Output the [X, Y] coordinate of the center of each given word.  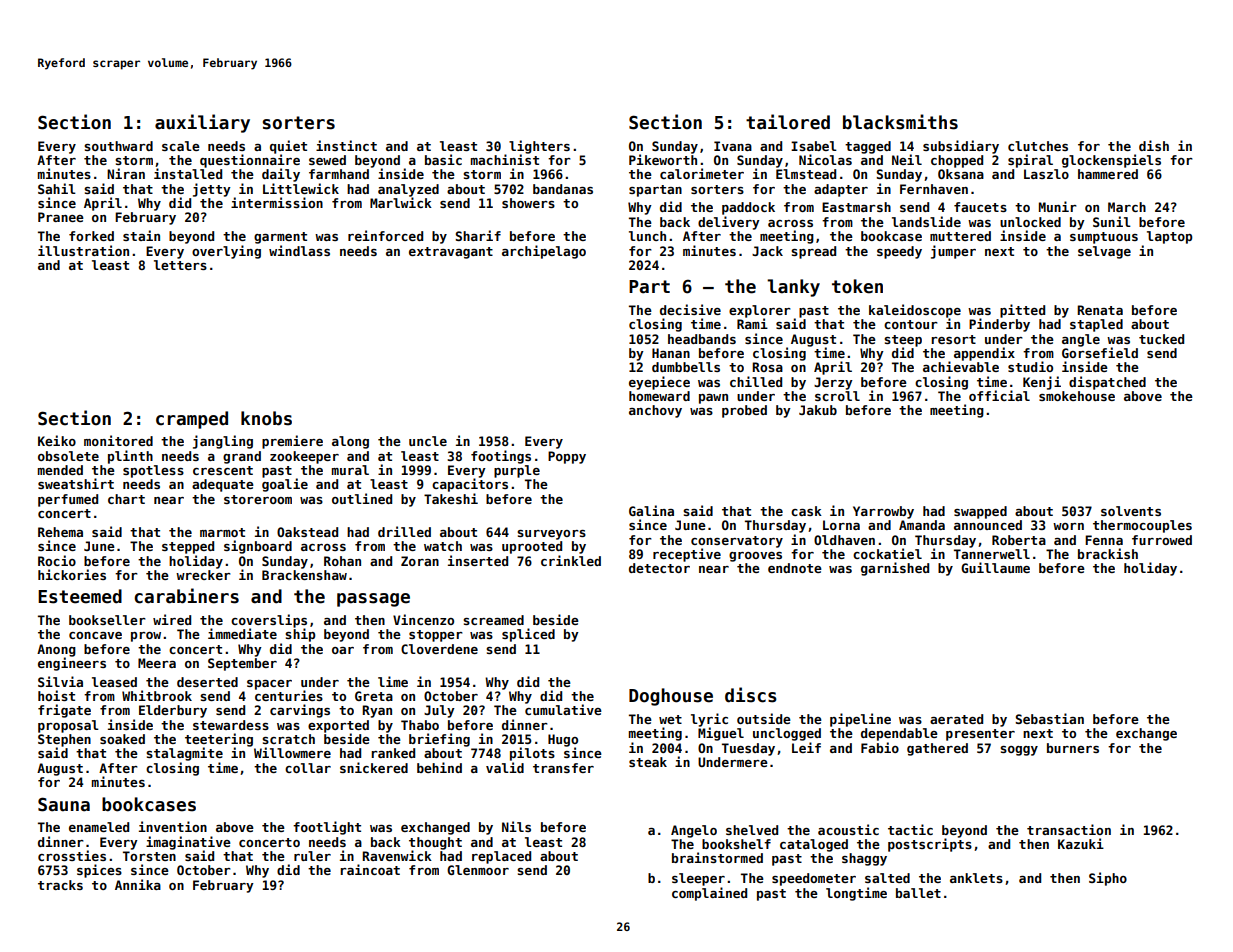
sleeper [698, 879]
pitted [1022, 311]
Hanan [671, 353]
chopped [957, 161]
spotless [153, 471]
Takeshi [451, 498]
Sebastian [1050, 718]
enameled [99, 827]
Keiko [57, 440]
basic [443, 159]
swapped [980, 512]
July [439, 711]
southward [118, 146]
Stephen [64, 740]
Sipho [1108, 879]
